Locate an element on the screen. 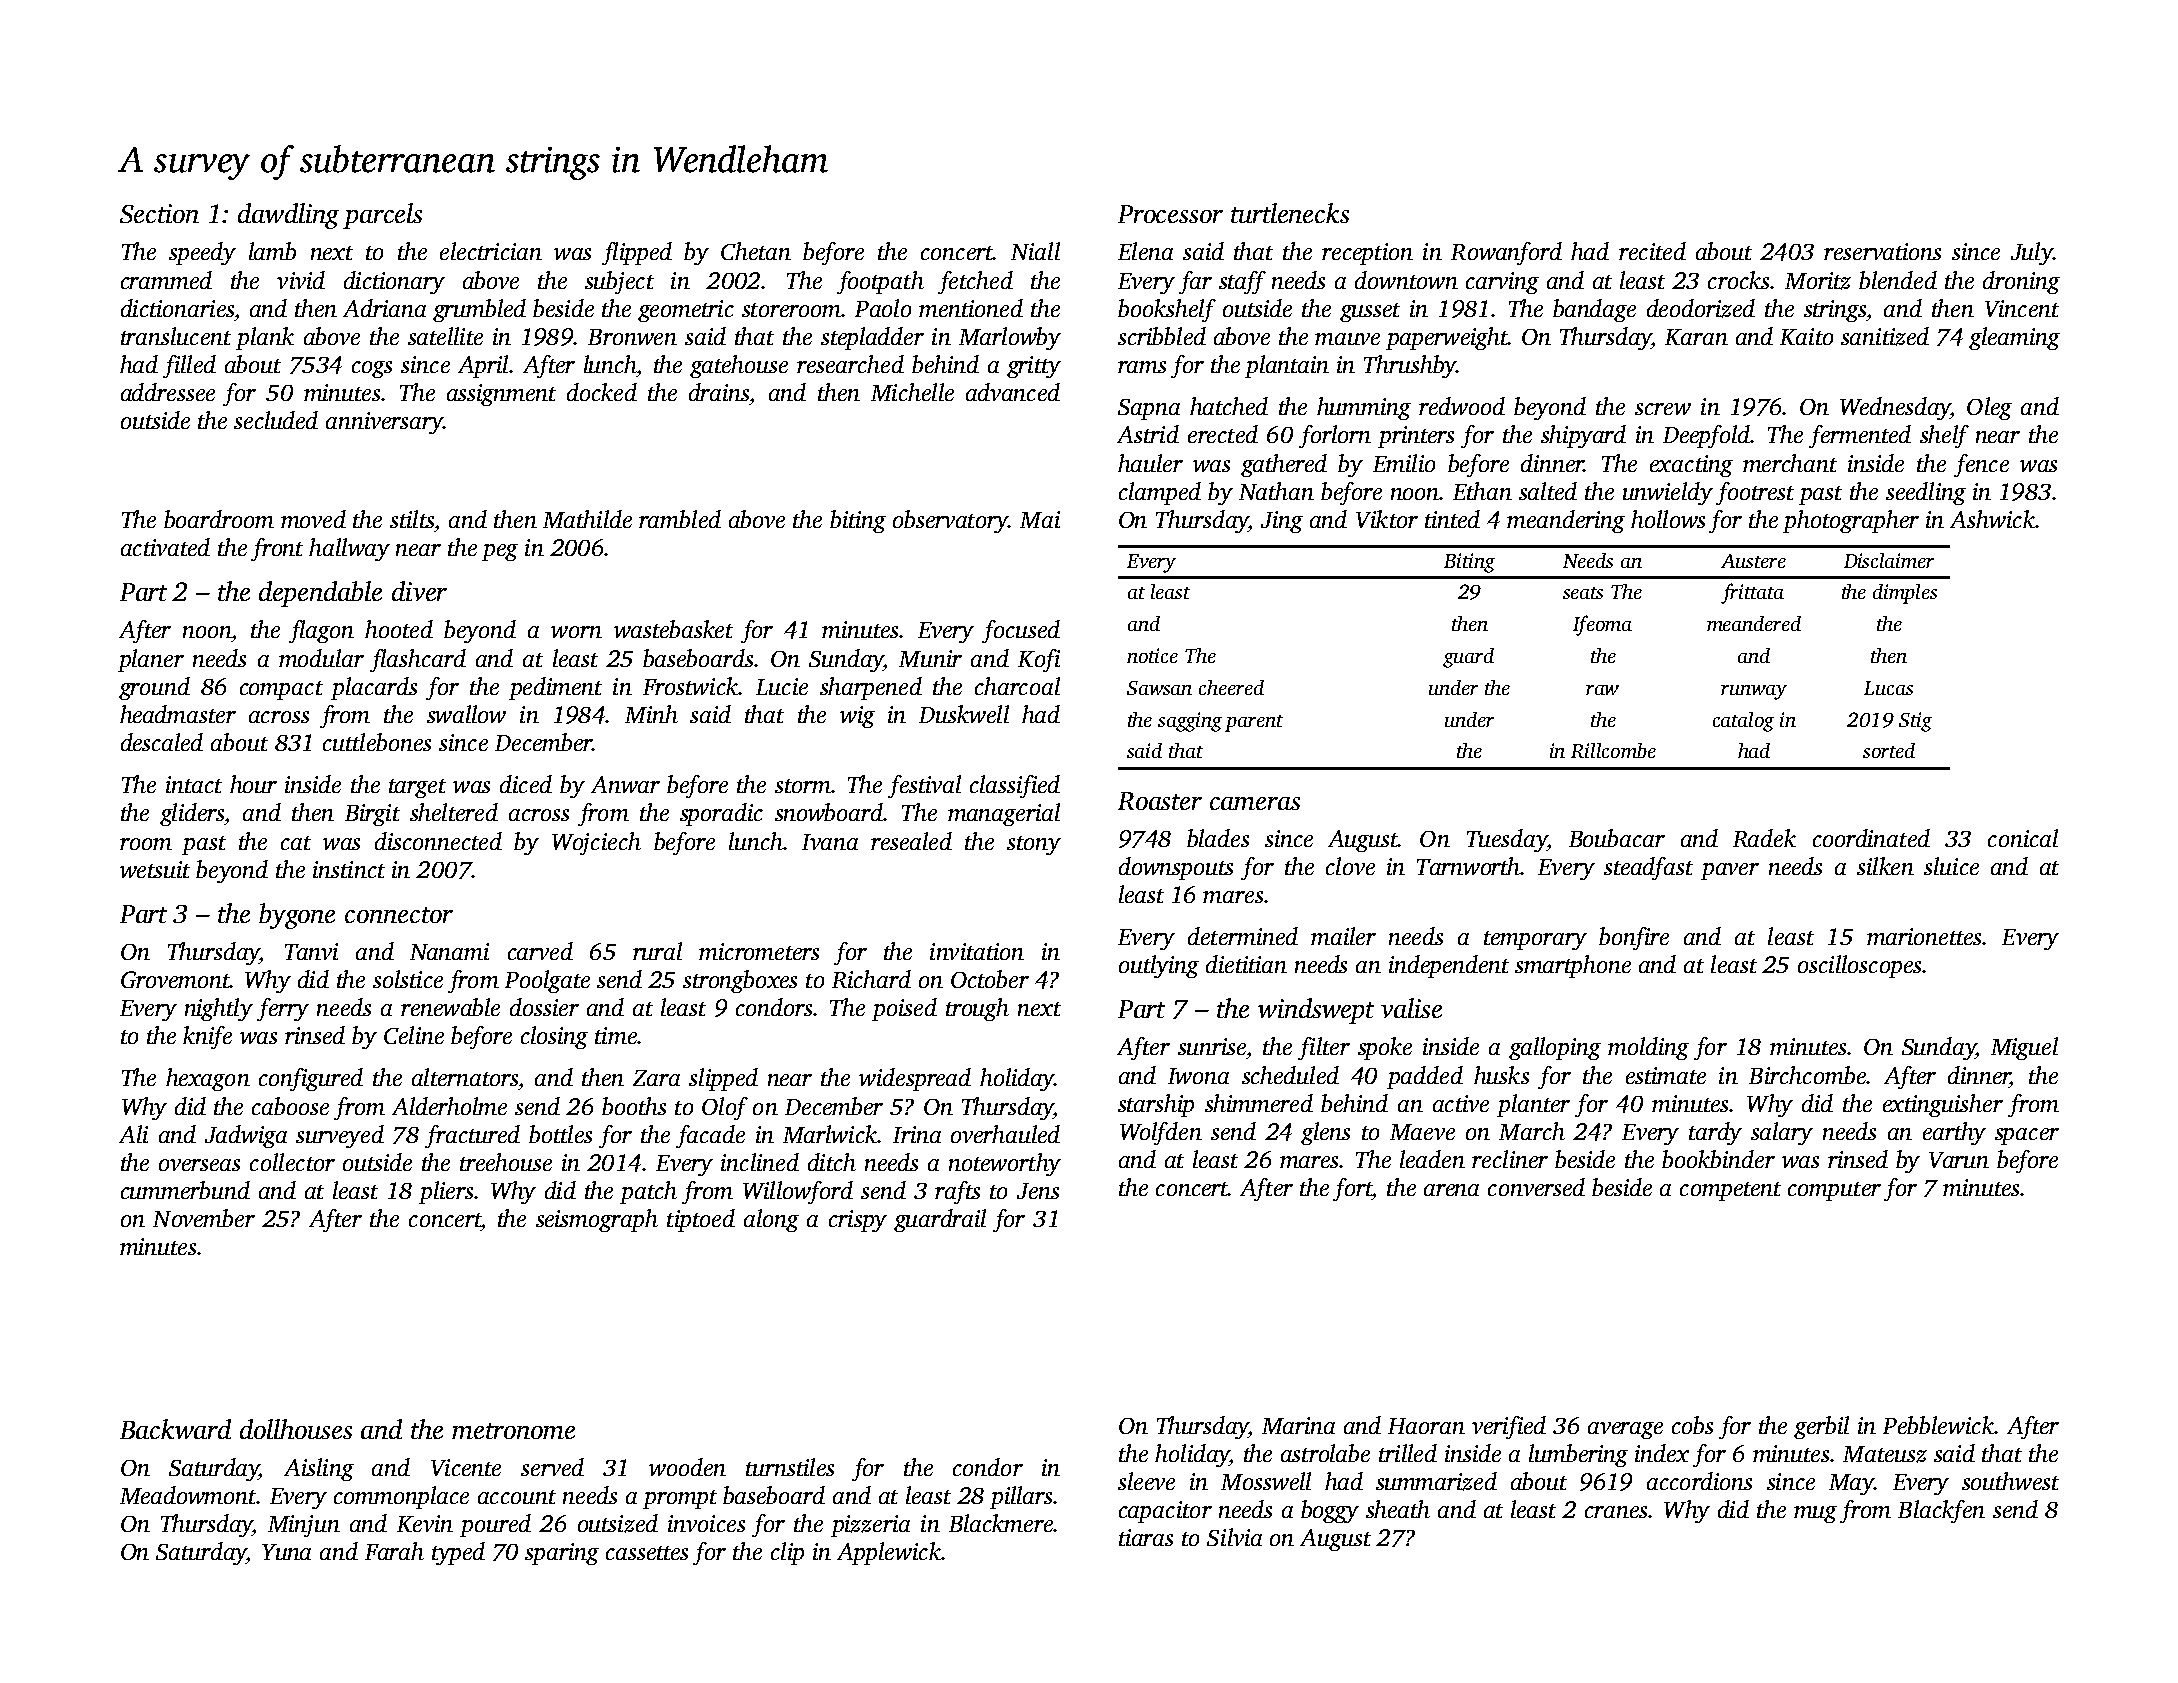  Applewick is located at coordinates (889, 1553).
